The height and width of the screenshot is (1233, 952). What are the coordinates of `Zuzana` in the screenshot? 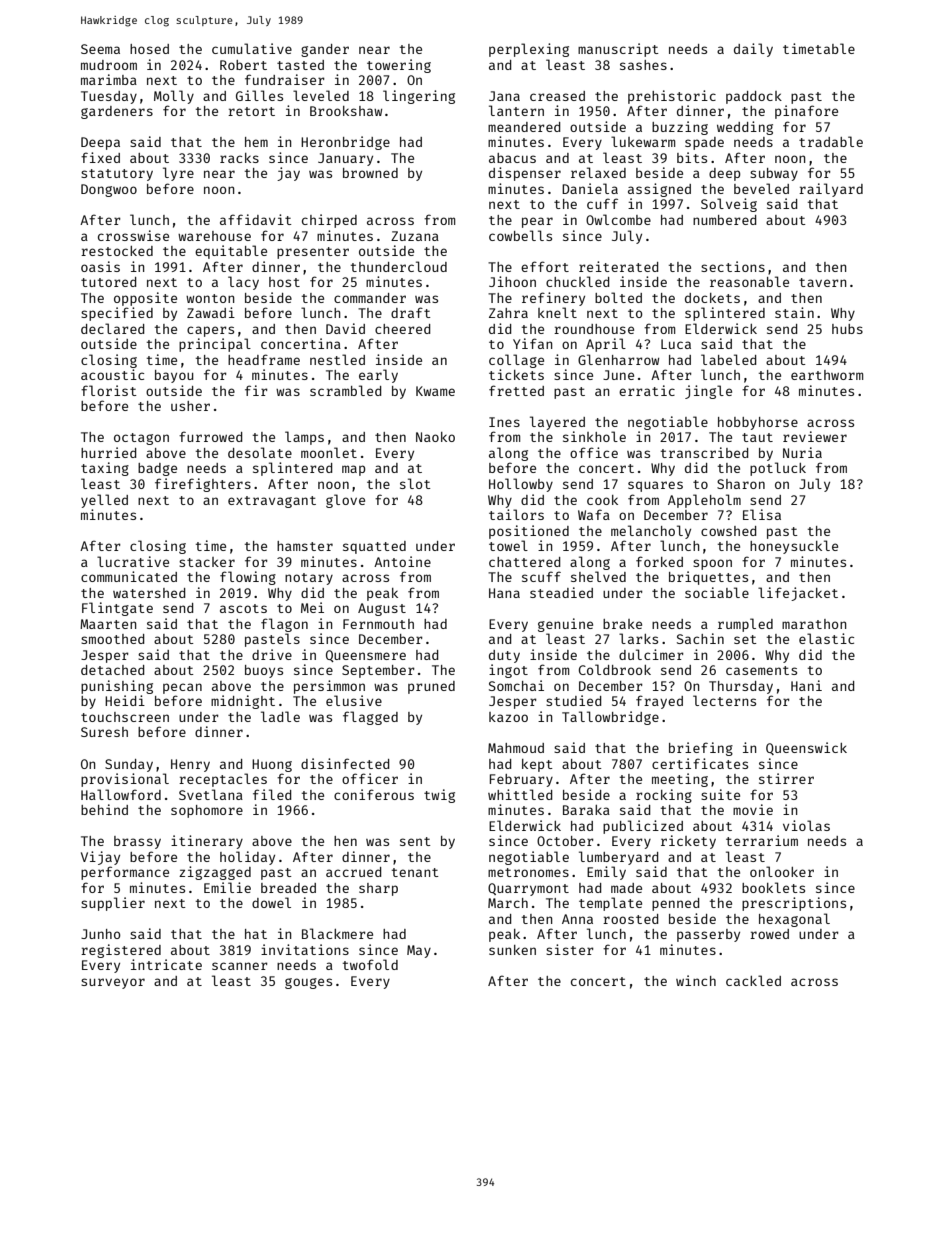 It's located at (415, 236).
